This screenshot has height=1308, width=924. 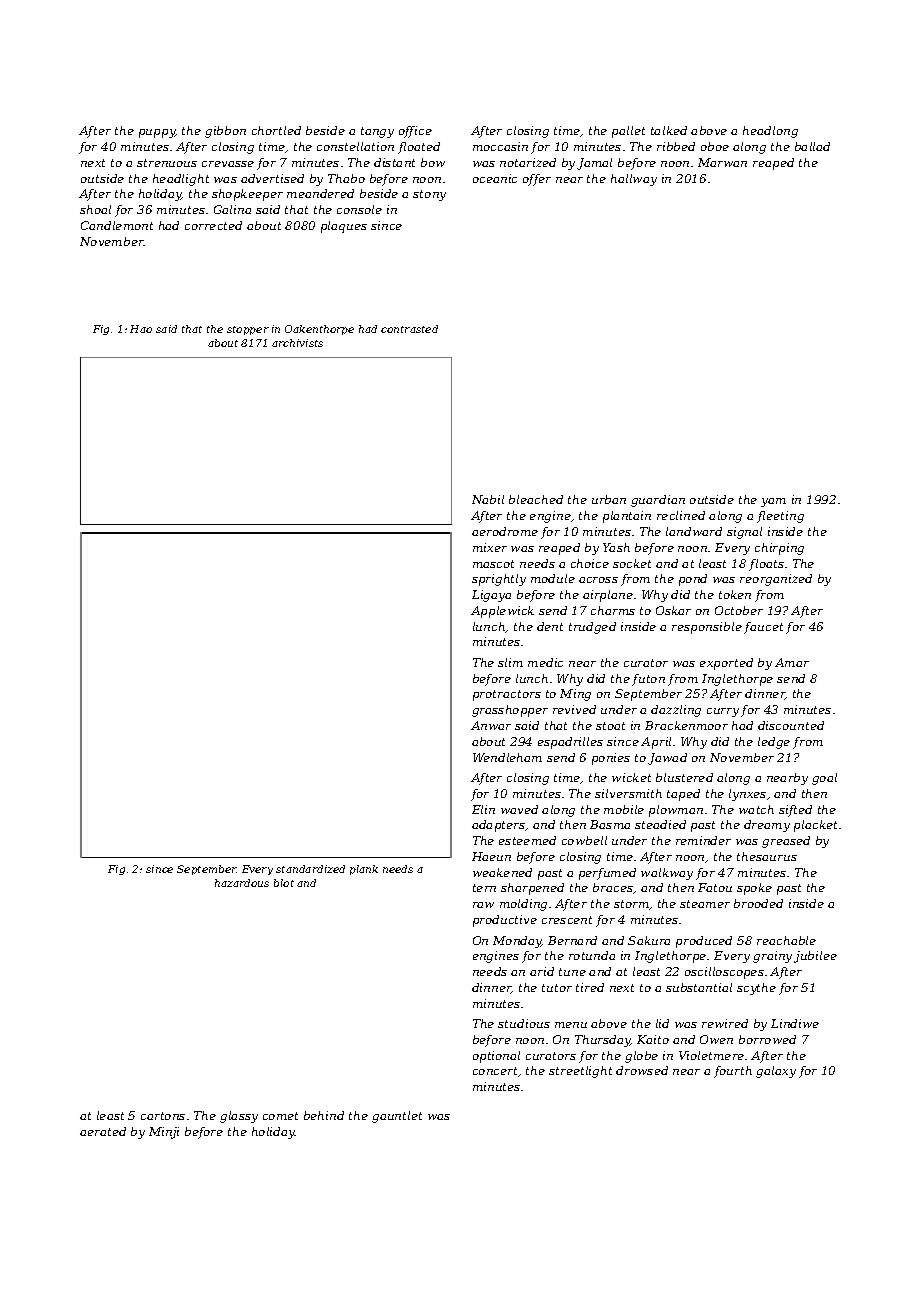 I want to click on guardian, so click(x=658, y=501).
